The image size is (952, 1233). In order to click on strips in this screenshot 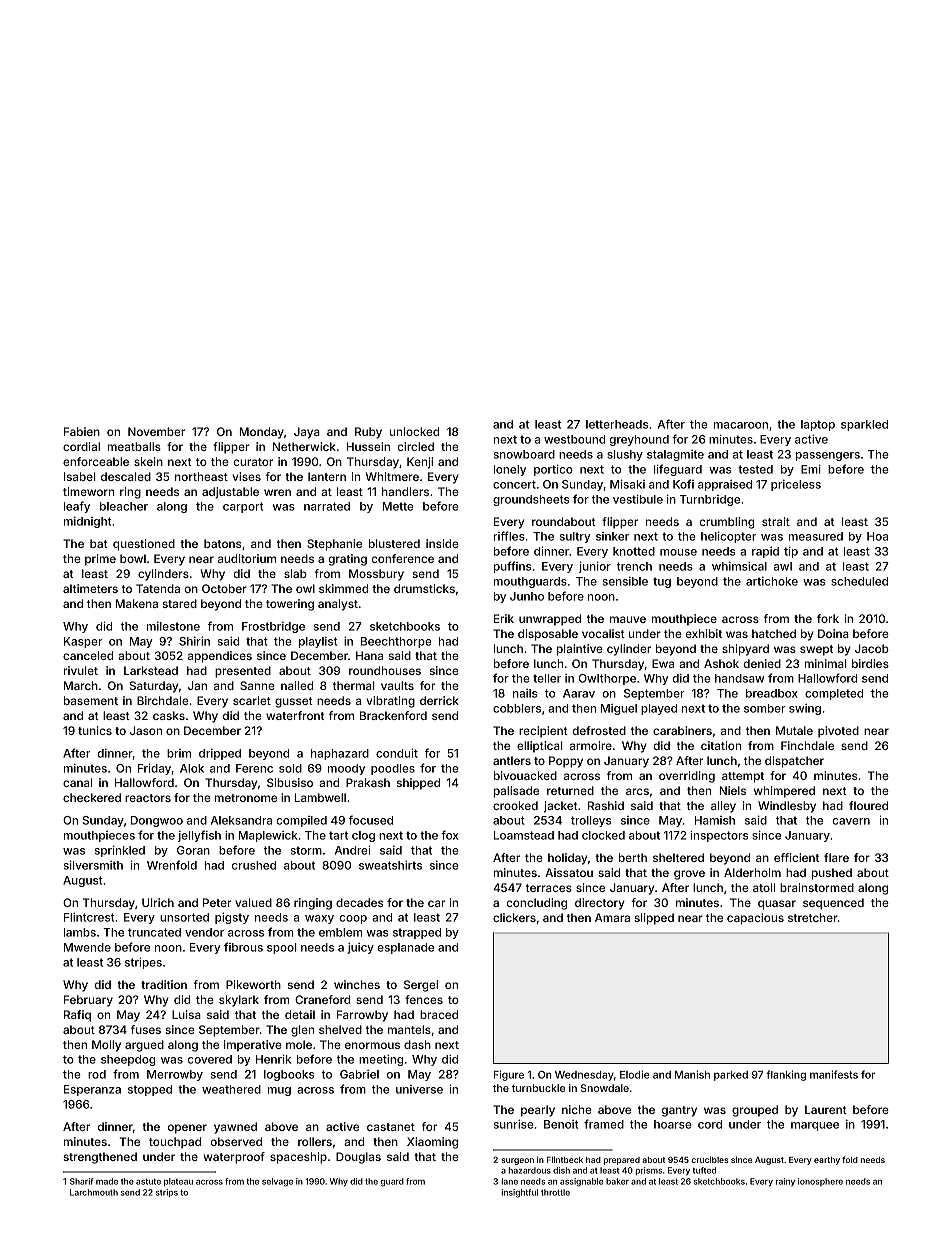, I will do `click(167, 1193)`.
